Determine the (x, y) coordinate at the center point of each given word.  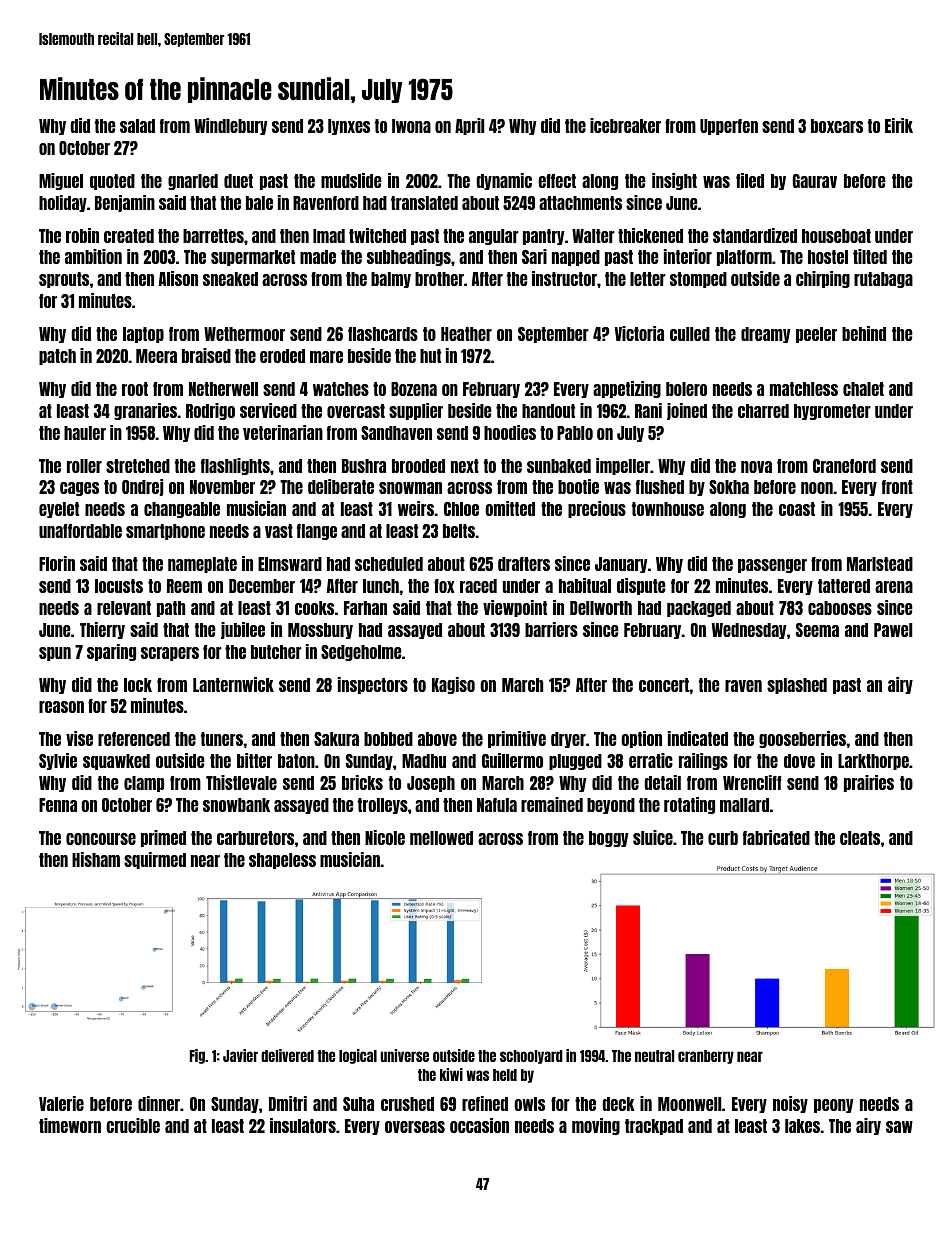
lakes (803, 1126)
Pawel (893, 630)
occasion (479, 1125)
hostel (828, 257)
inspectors (373, 685)
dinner (159, 1103)
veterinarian (283, 432)
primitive (517, 739)
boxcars (837, 126)
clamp (144, 784)
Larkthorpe (873, 762)
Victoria (639, 333)
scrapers (170, 654)
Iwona (411, 126)
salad (137, 126)
